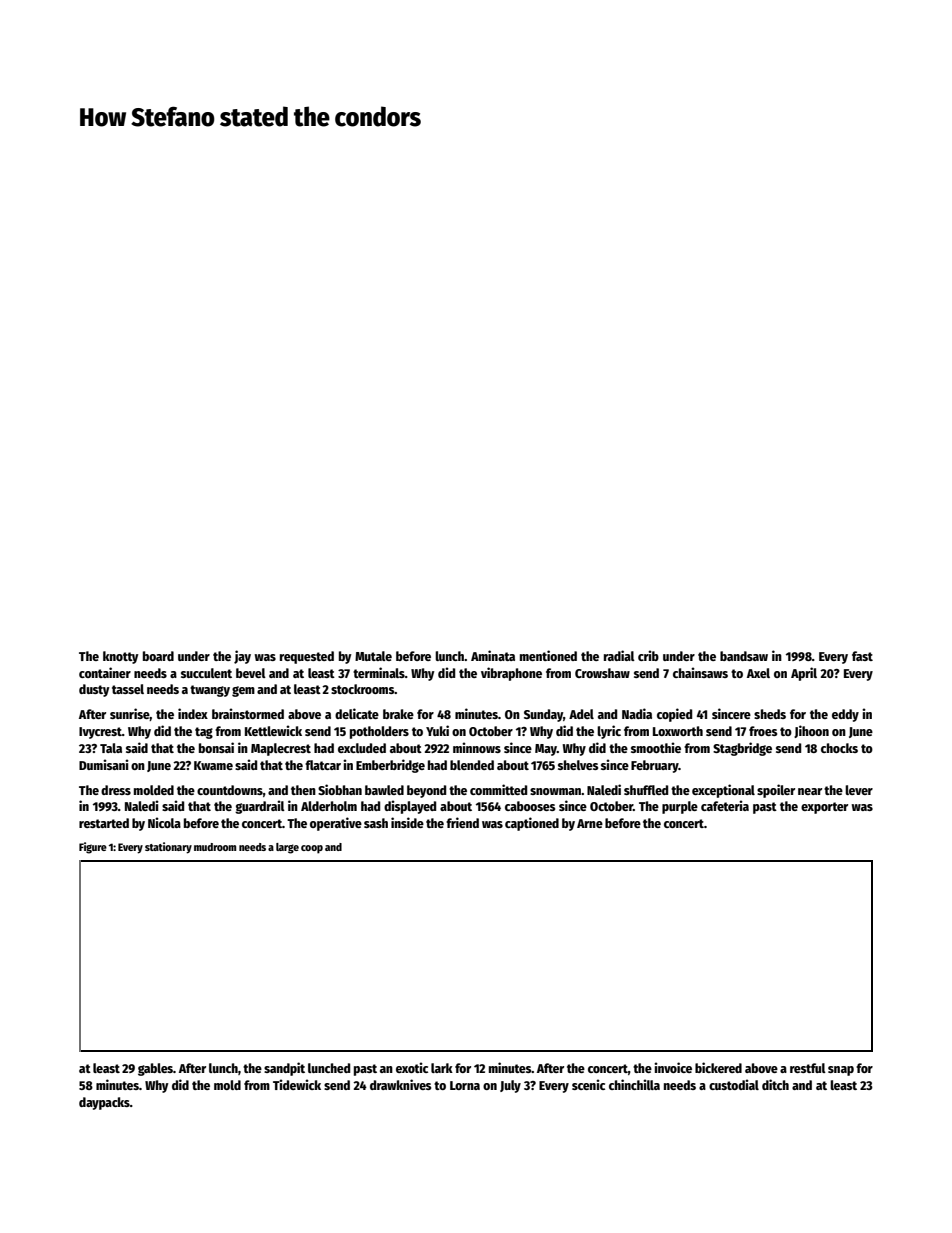  Describe the element at coordinates (104, 1103) in the screenshot. I see `daypacks` at that location.
